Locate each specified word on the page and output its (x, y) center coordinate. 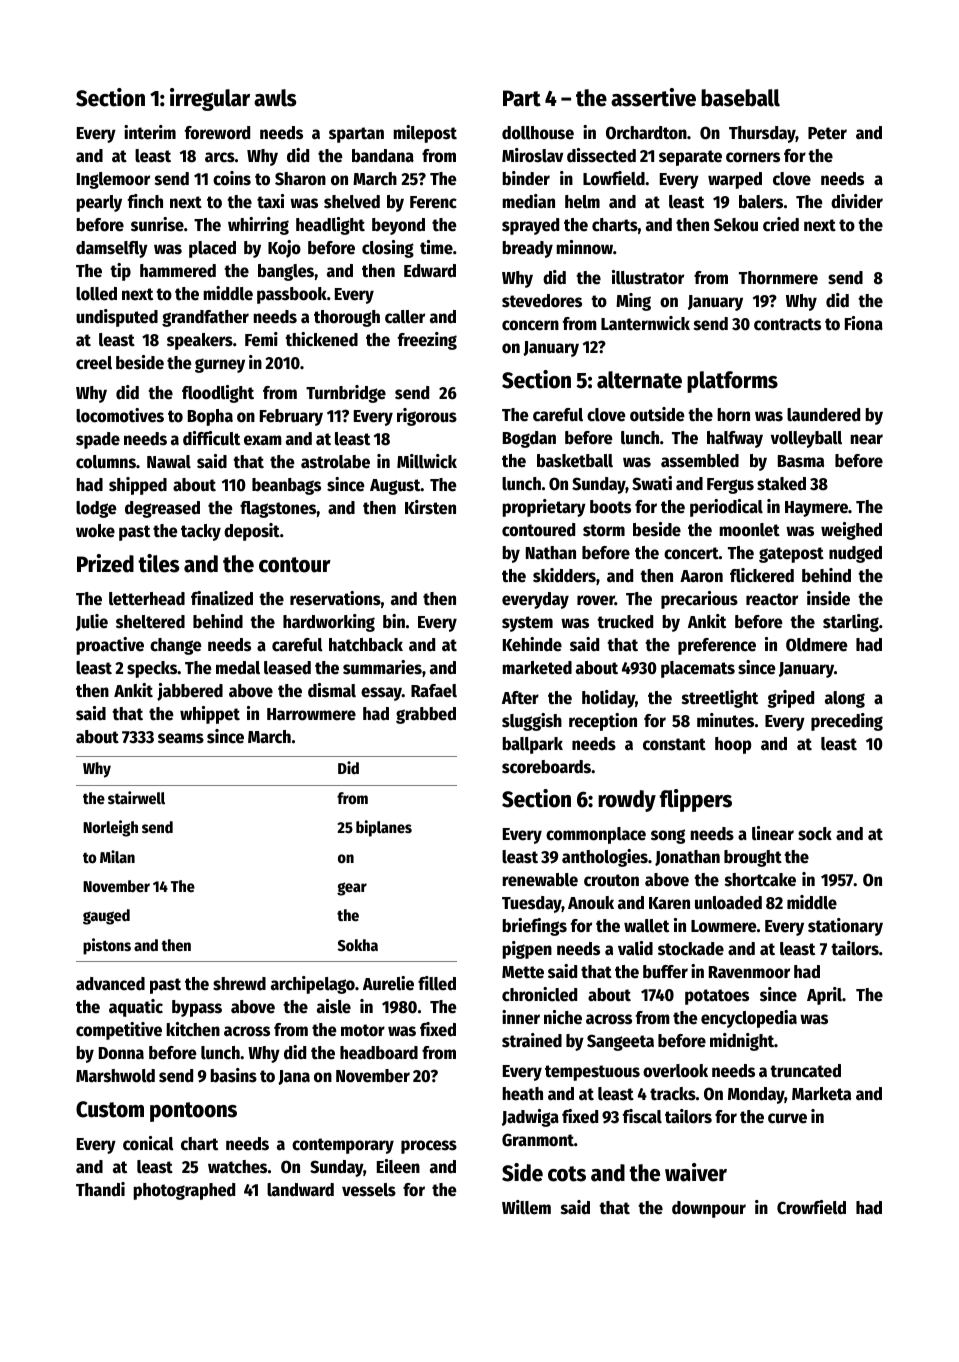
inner (521, 1017)
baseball (740, 98)
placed (212, 249)
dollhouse (538, 133)
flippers (696, 800)
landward (300, 1190)
